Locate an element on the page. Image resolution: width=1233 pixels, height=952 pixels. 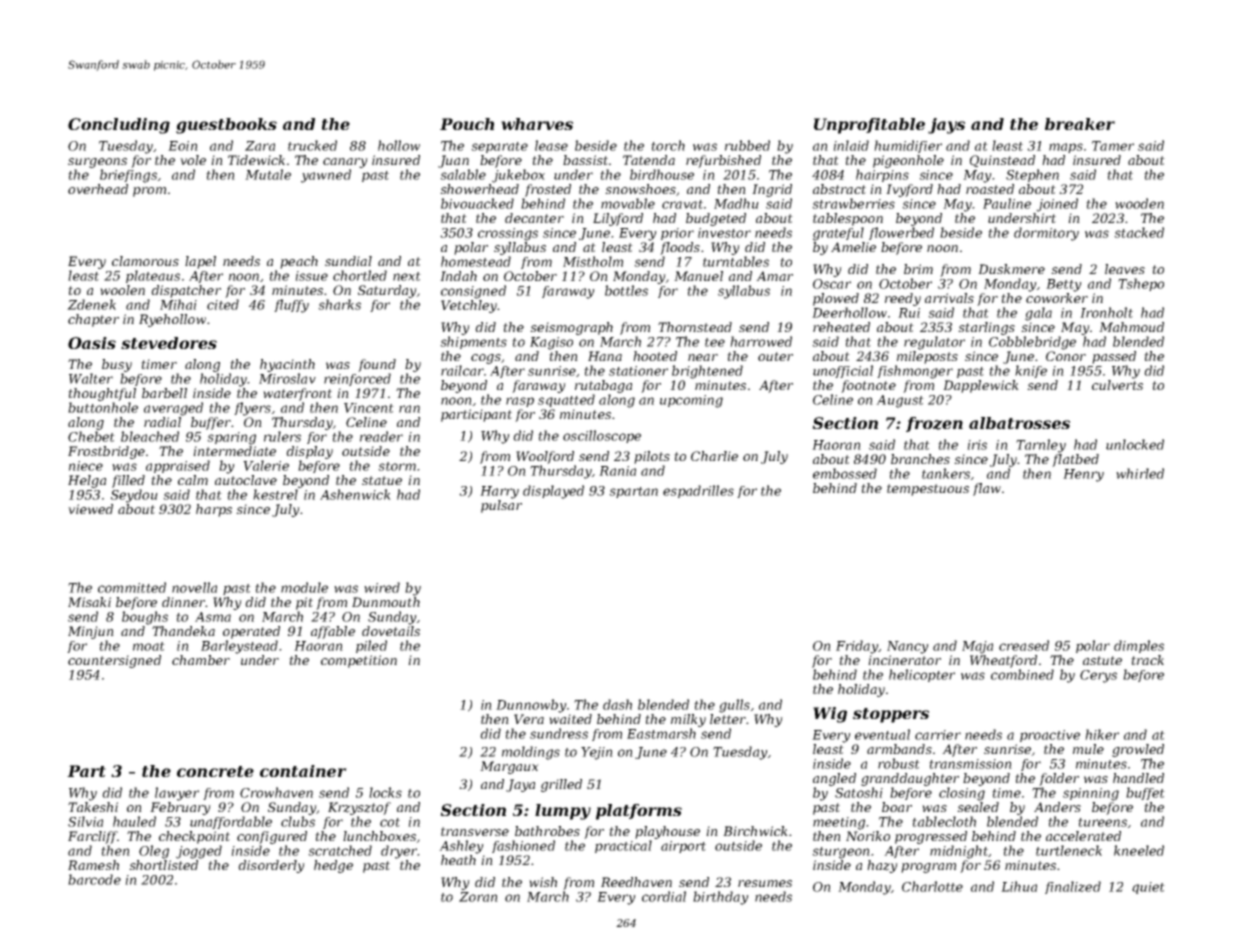
knife is located at coordinates (1031, 371).
